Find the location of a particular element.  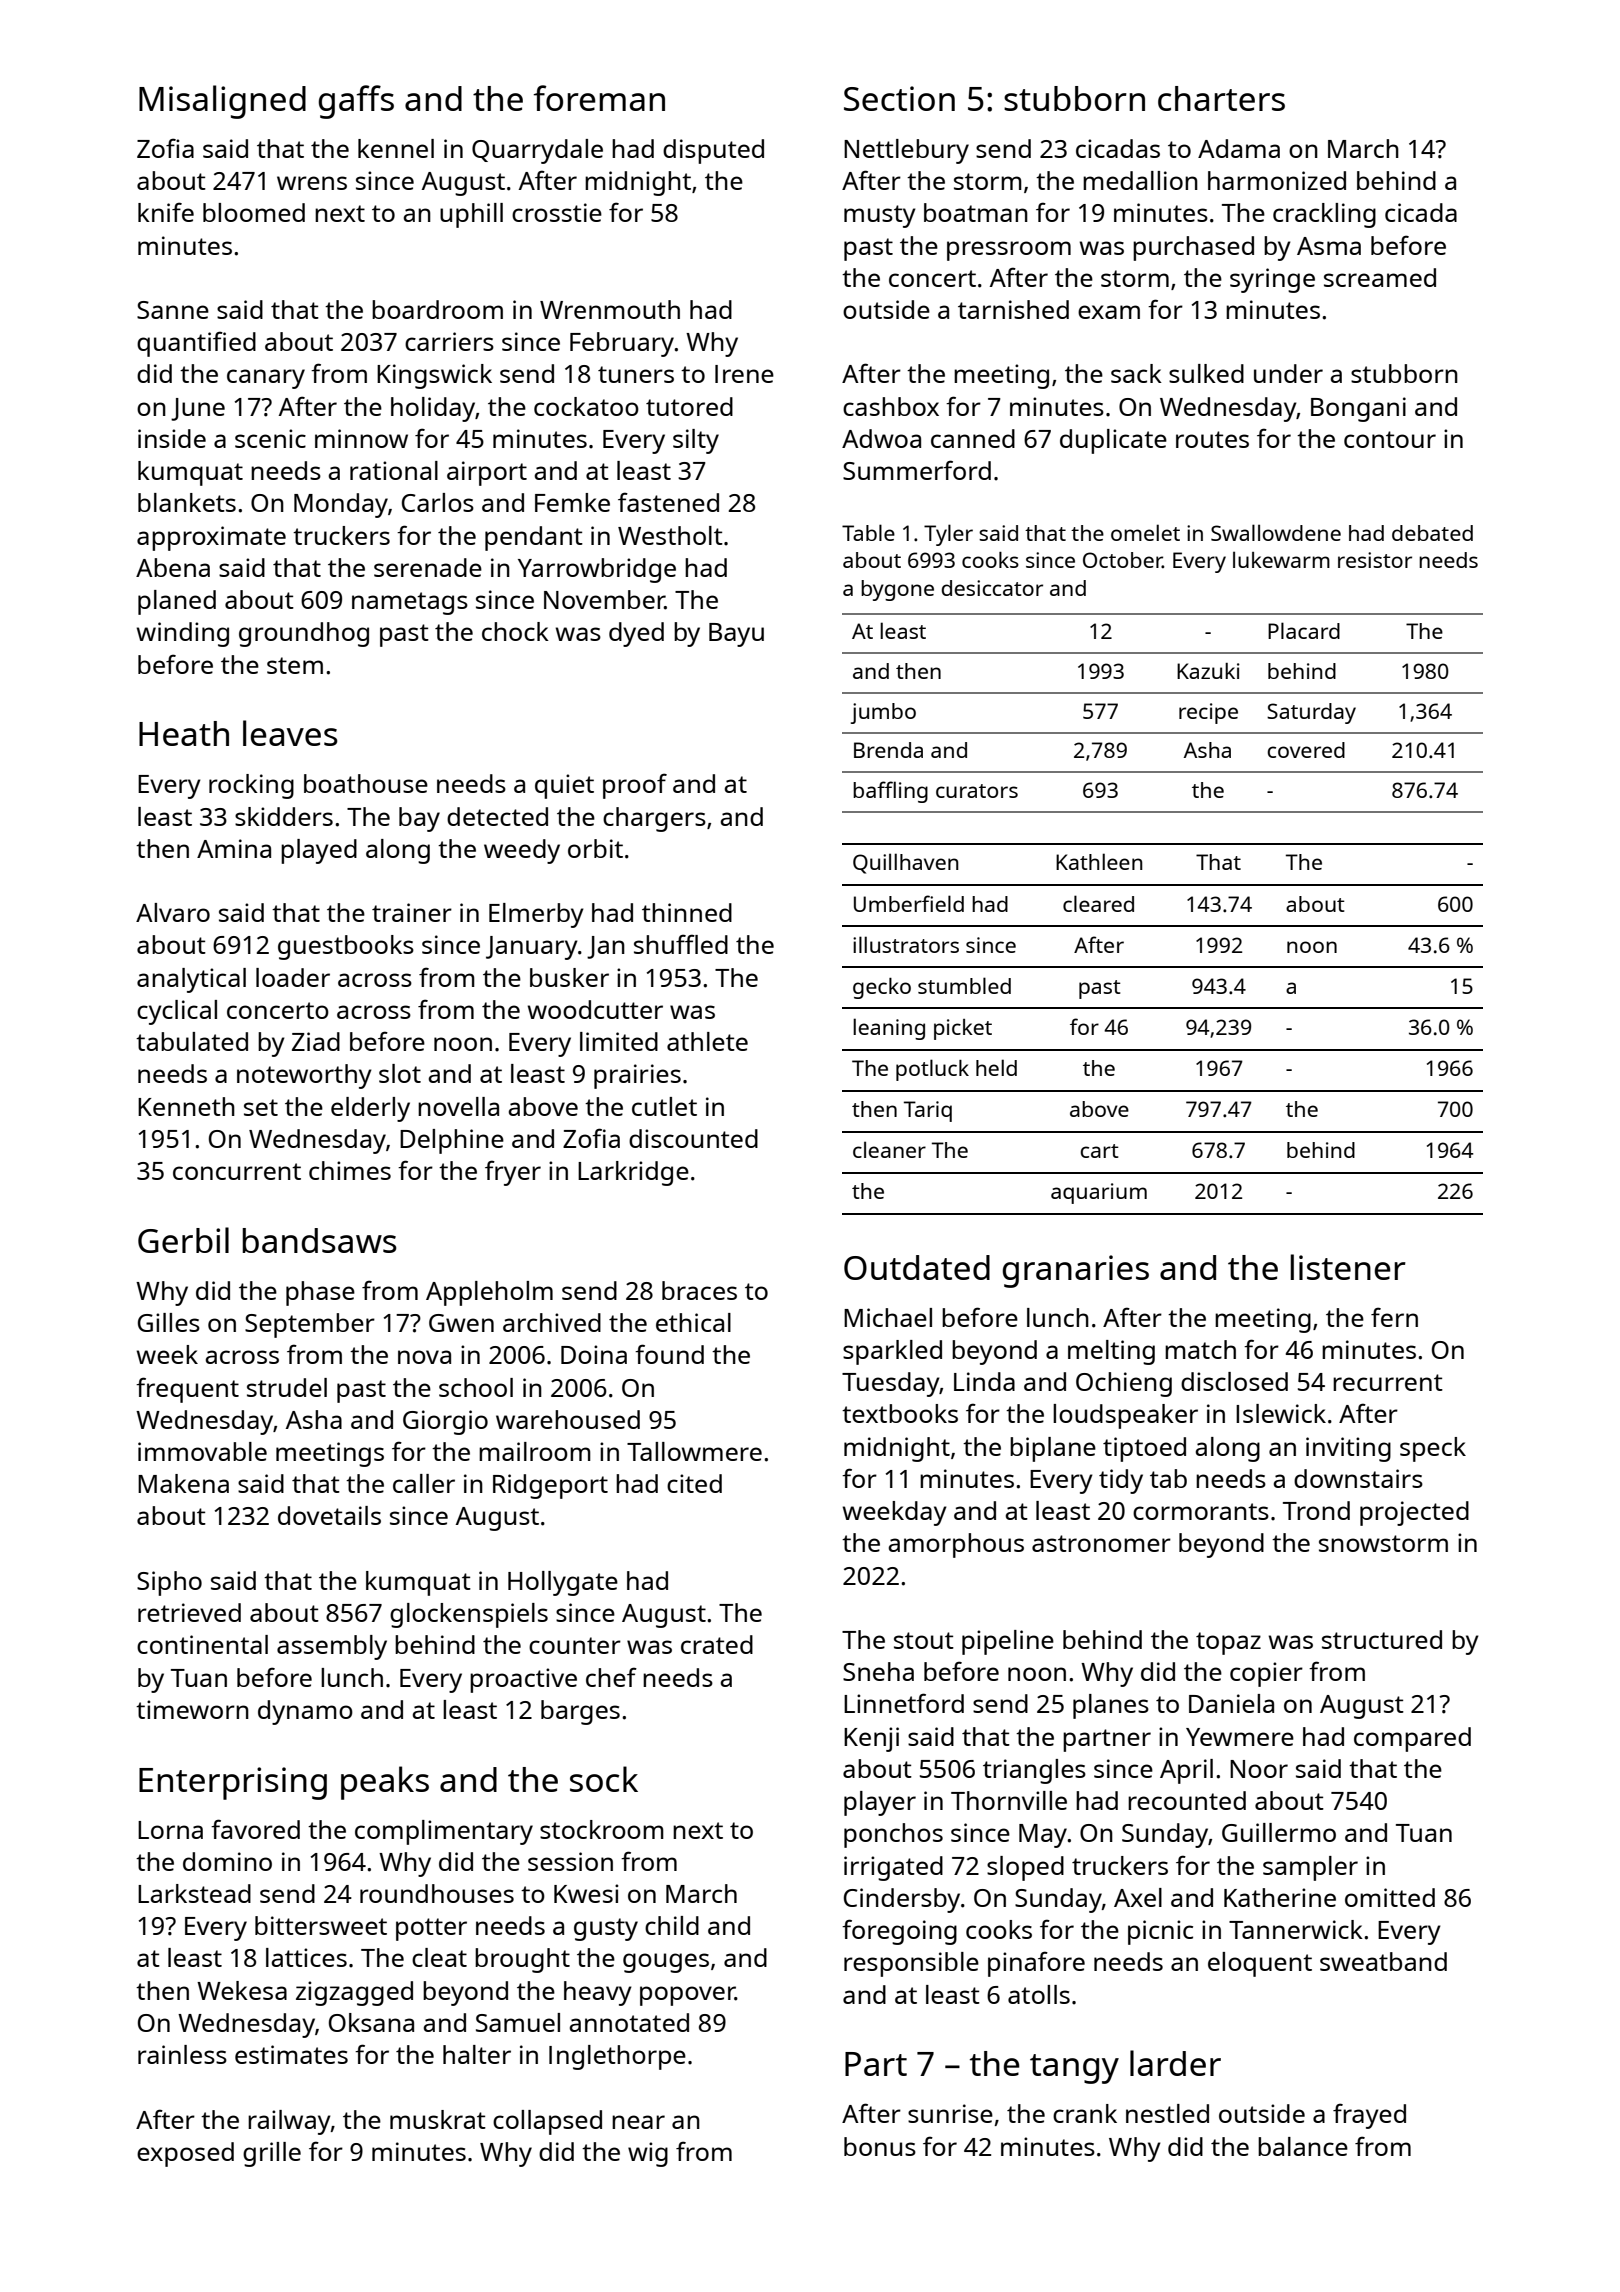

Larkstead is located at coordinates (194, 1893).
